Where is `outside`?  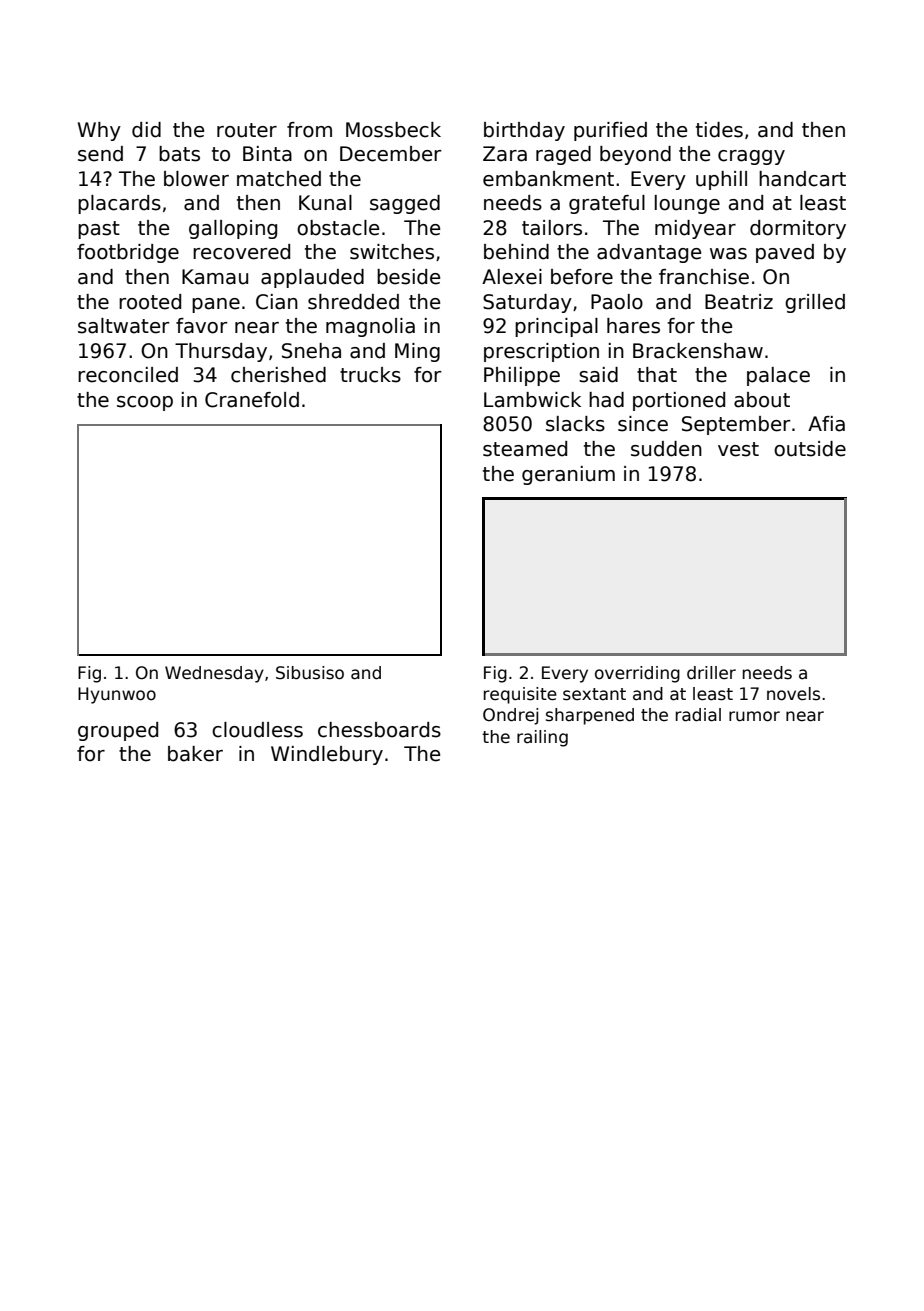
outside is located at coordinates (810, 449).
